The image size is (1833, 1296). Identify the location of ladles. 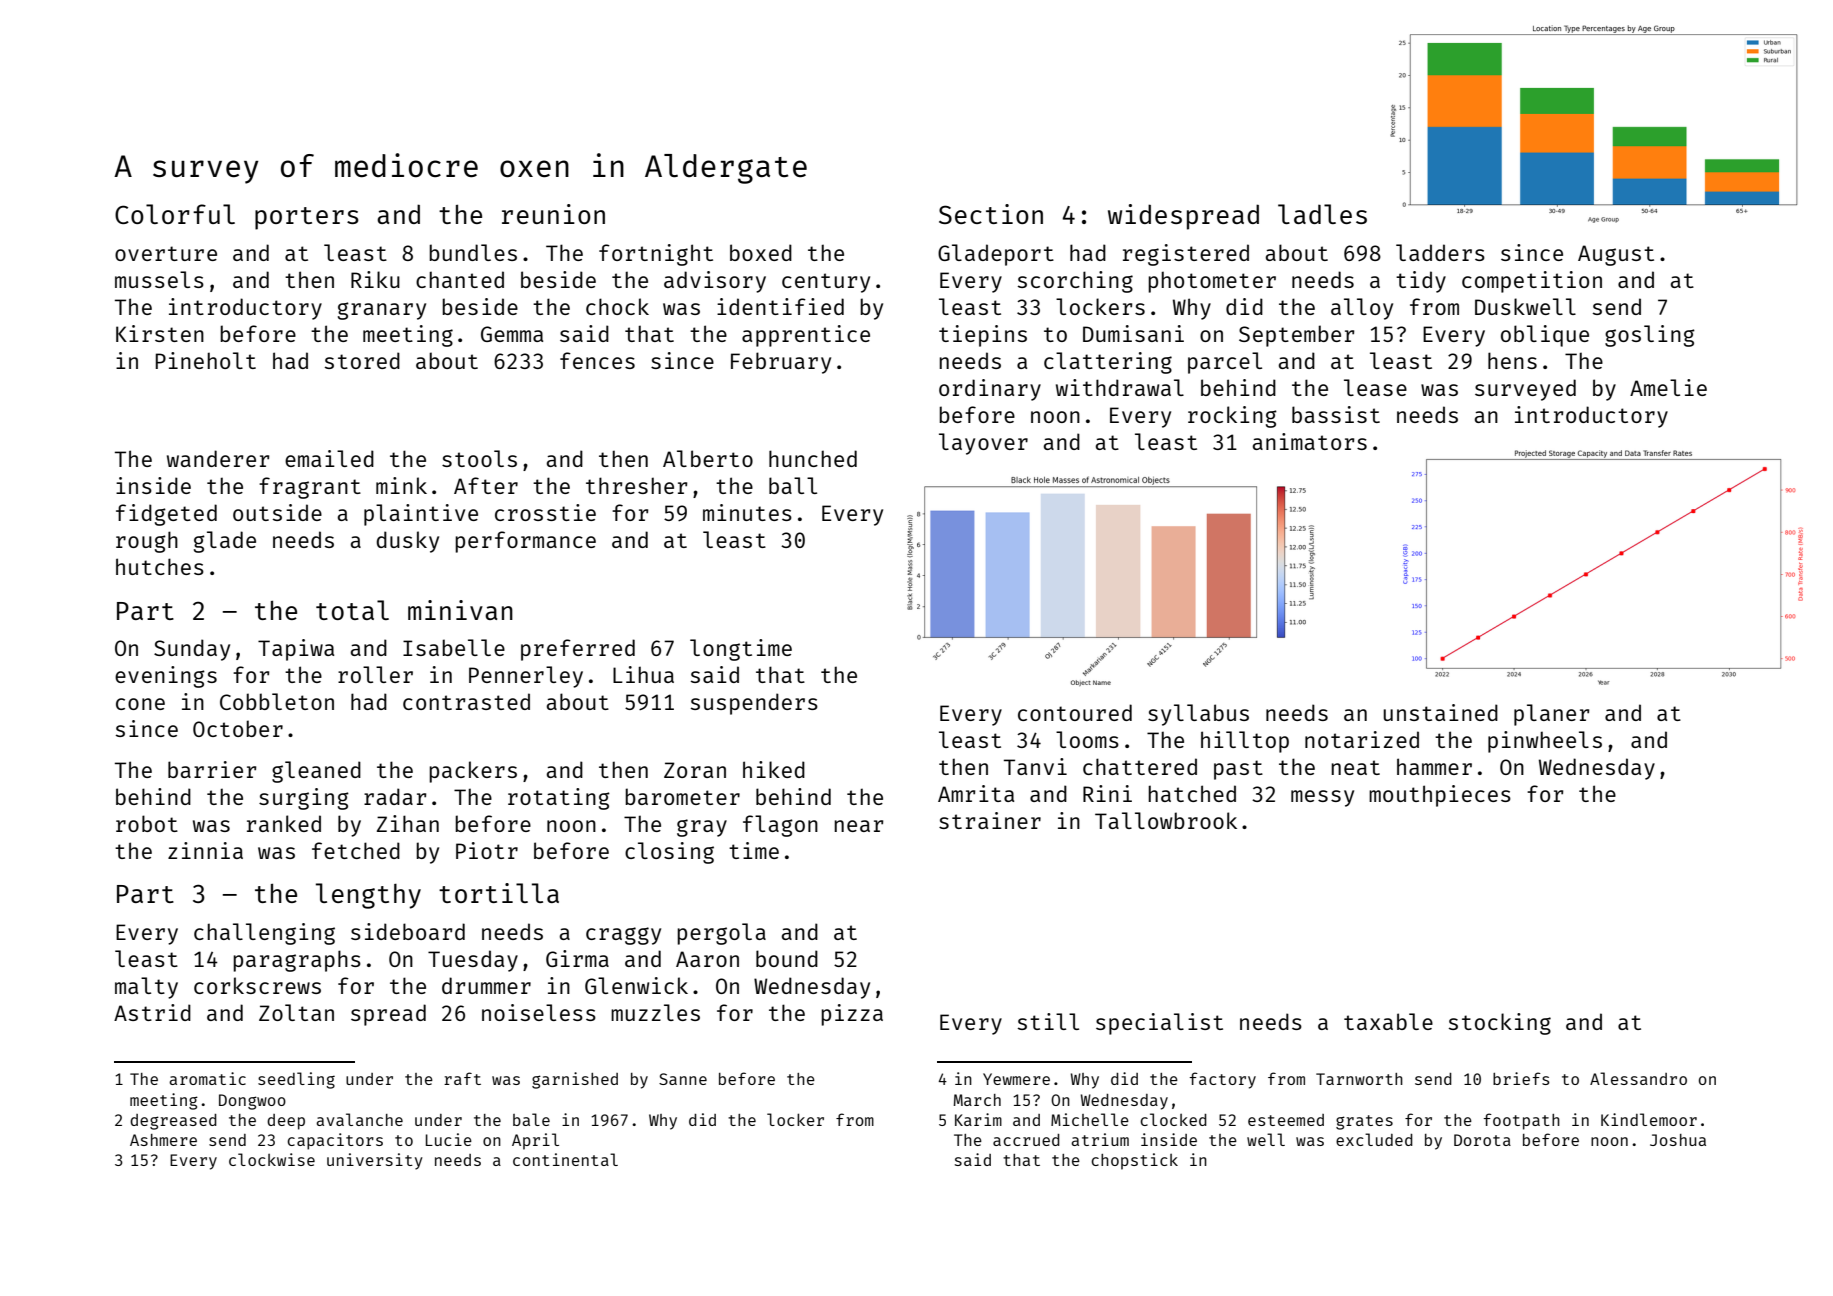
(1322, 214).
